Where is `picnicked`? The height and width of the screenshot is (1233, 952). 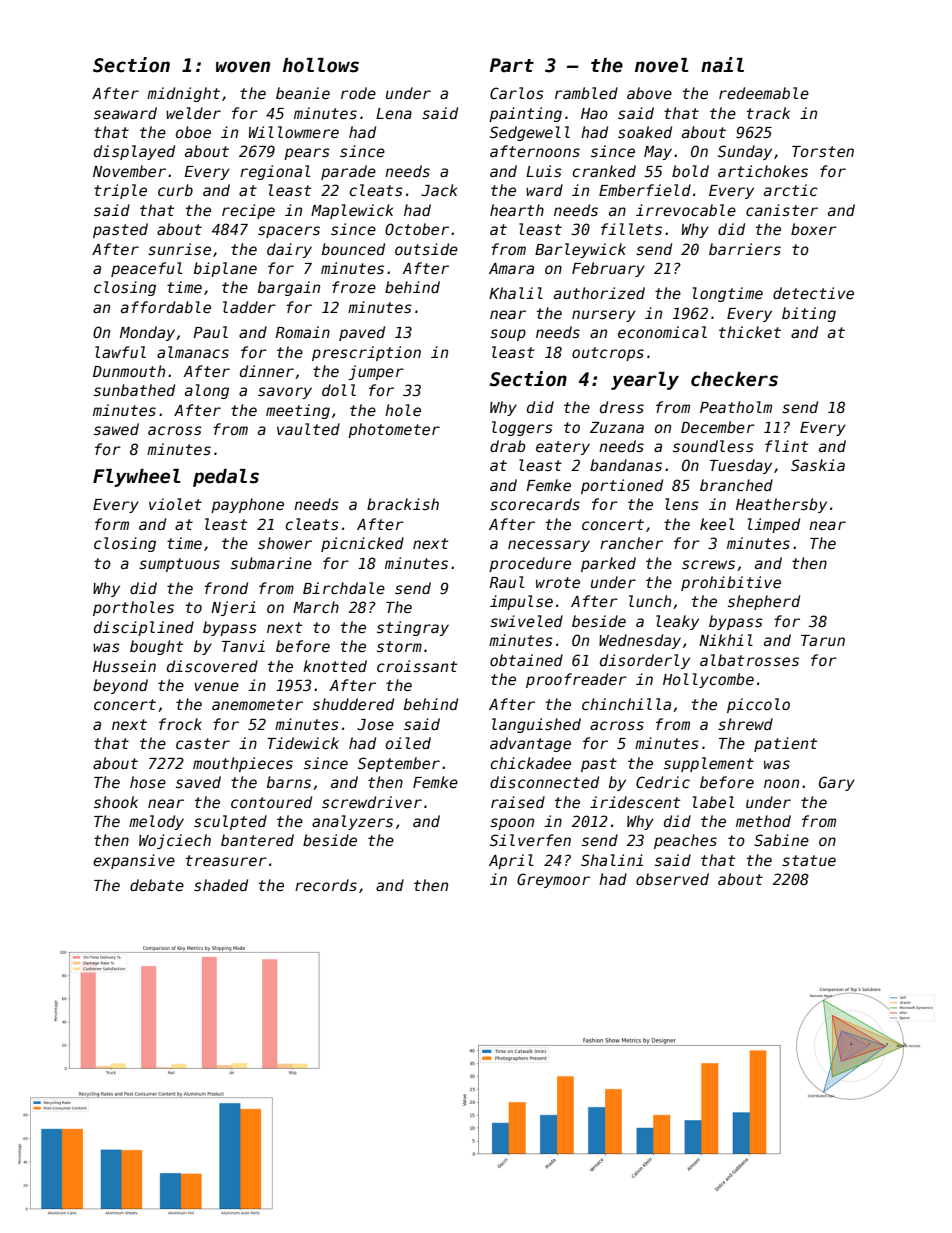 picnicked is located at coordinates (362, 544).
